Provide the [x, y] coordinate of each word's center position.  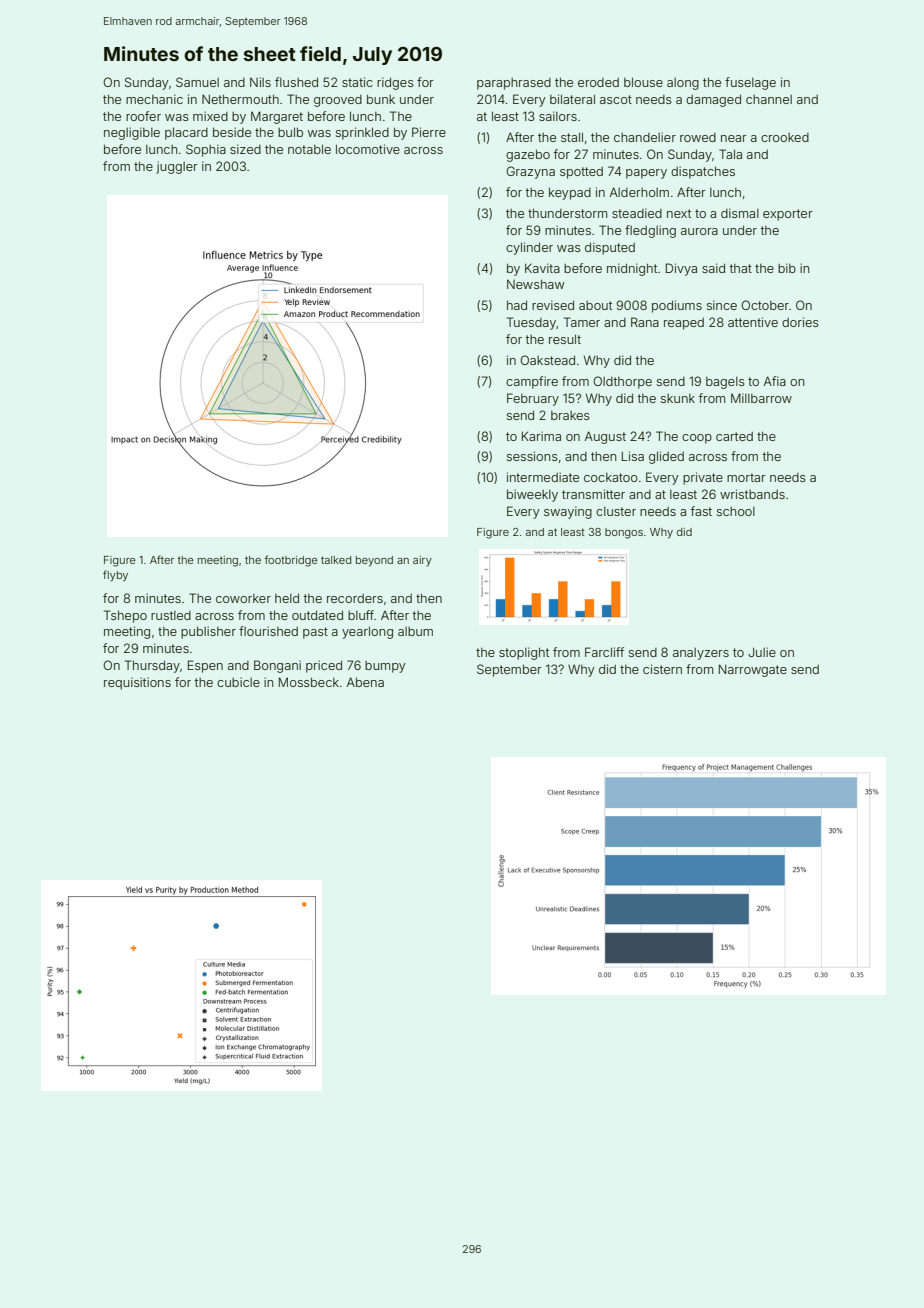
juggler [177, 167]
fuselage [750, 83]
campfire [532, 382]
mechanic [154, 99]
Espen [205, 666]
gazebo [528, 155]
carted [734, 436]
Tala [730, 154]
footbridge [291, 561]
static [357, 82]
